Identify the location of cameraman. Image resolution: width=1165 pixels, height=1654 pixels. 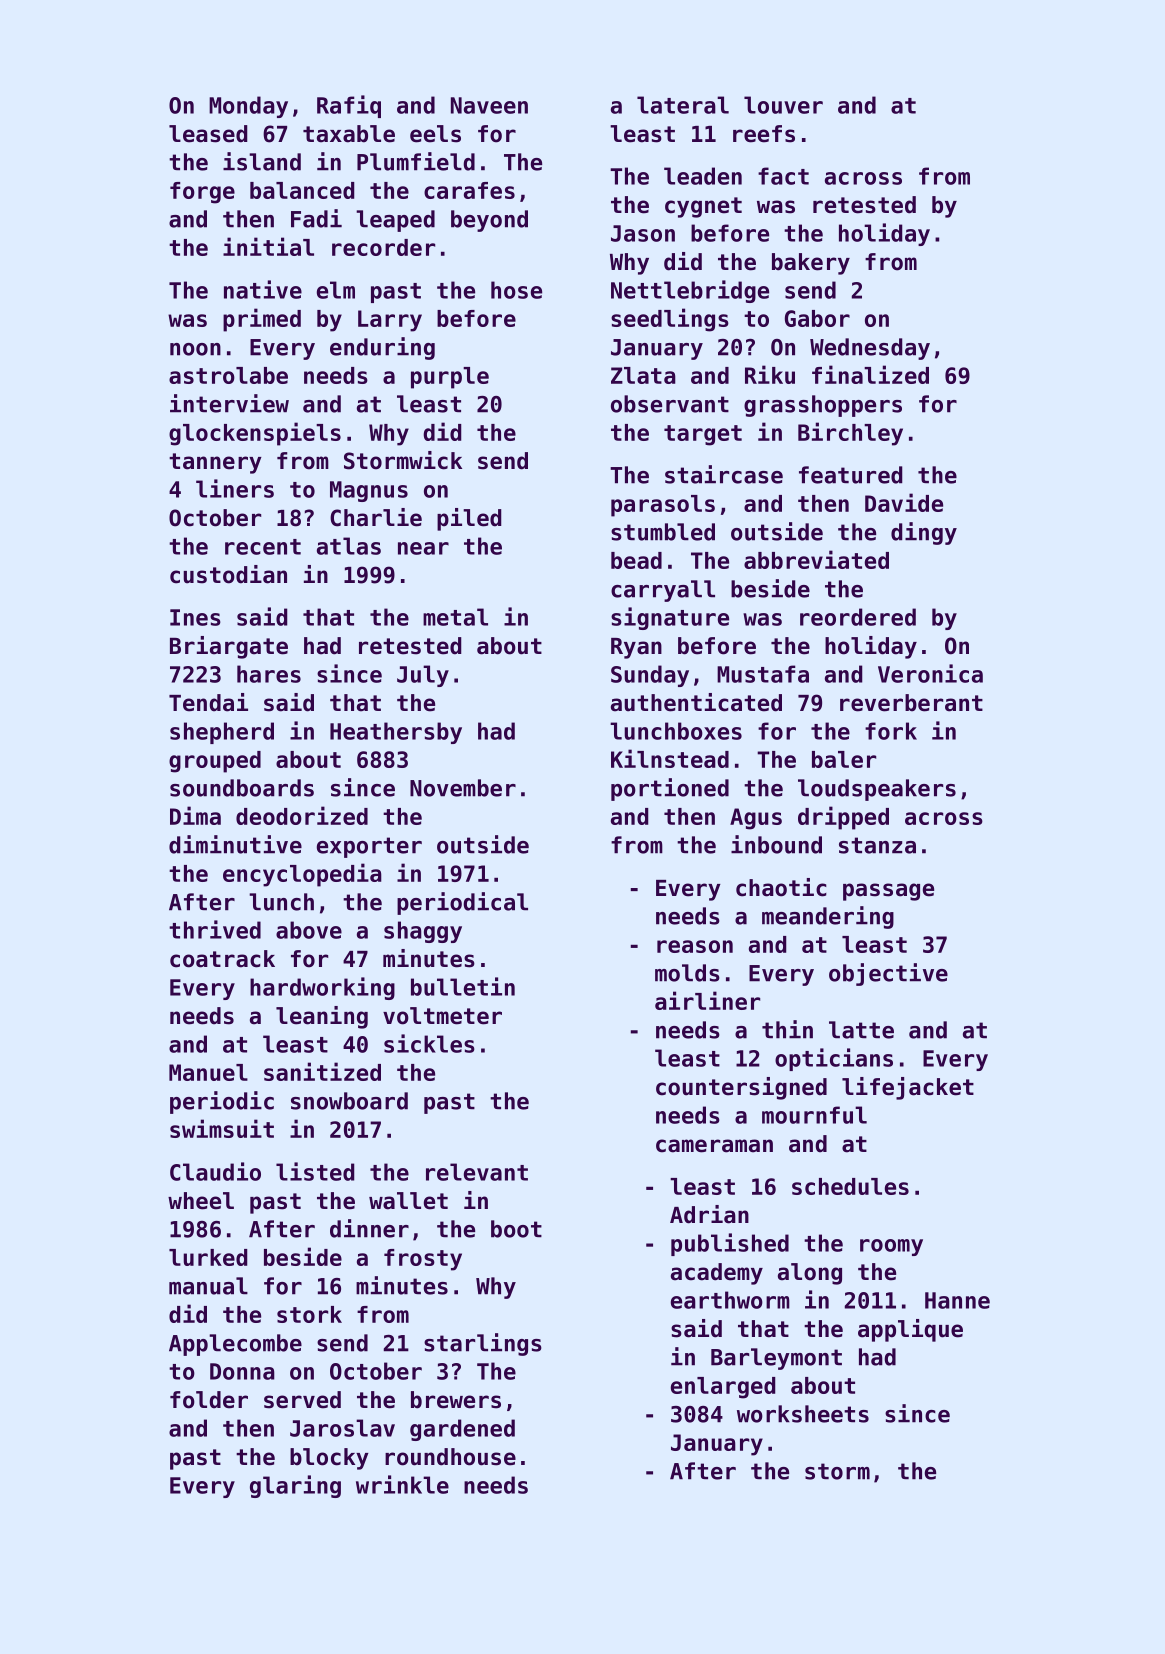
(714, 1146).
